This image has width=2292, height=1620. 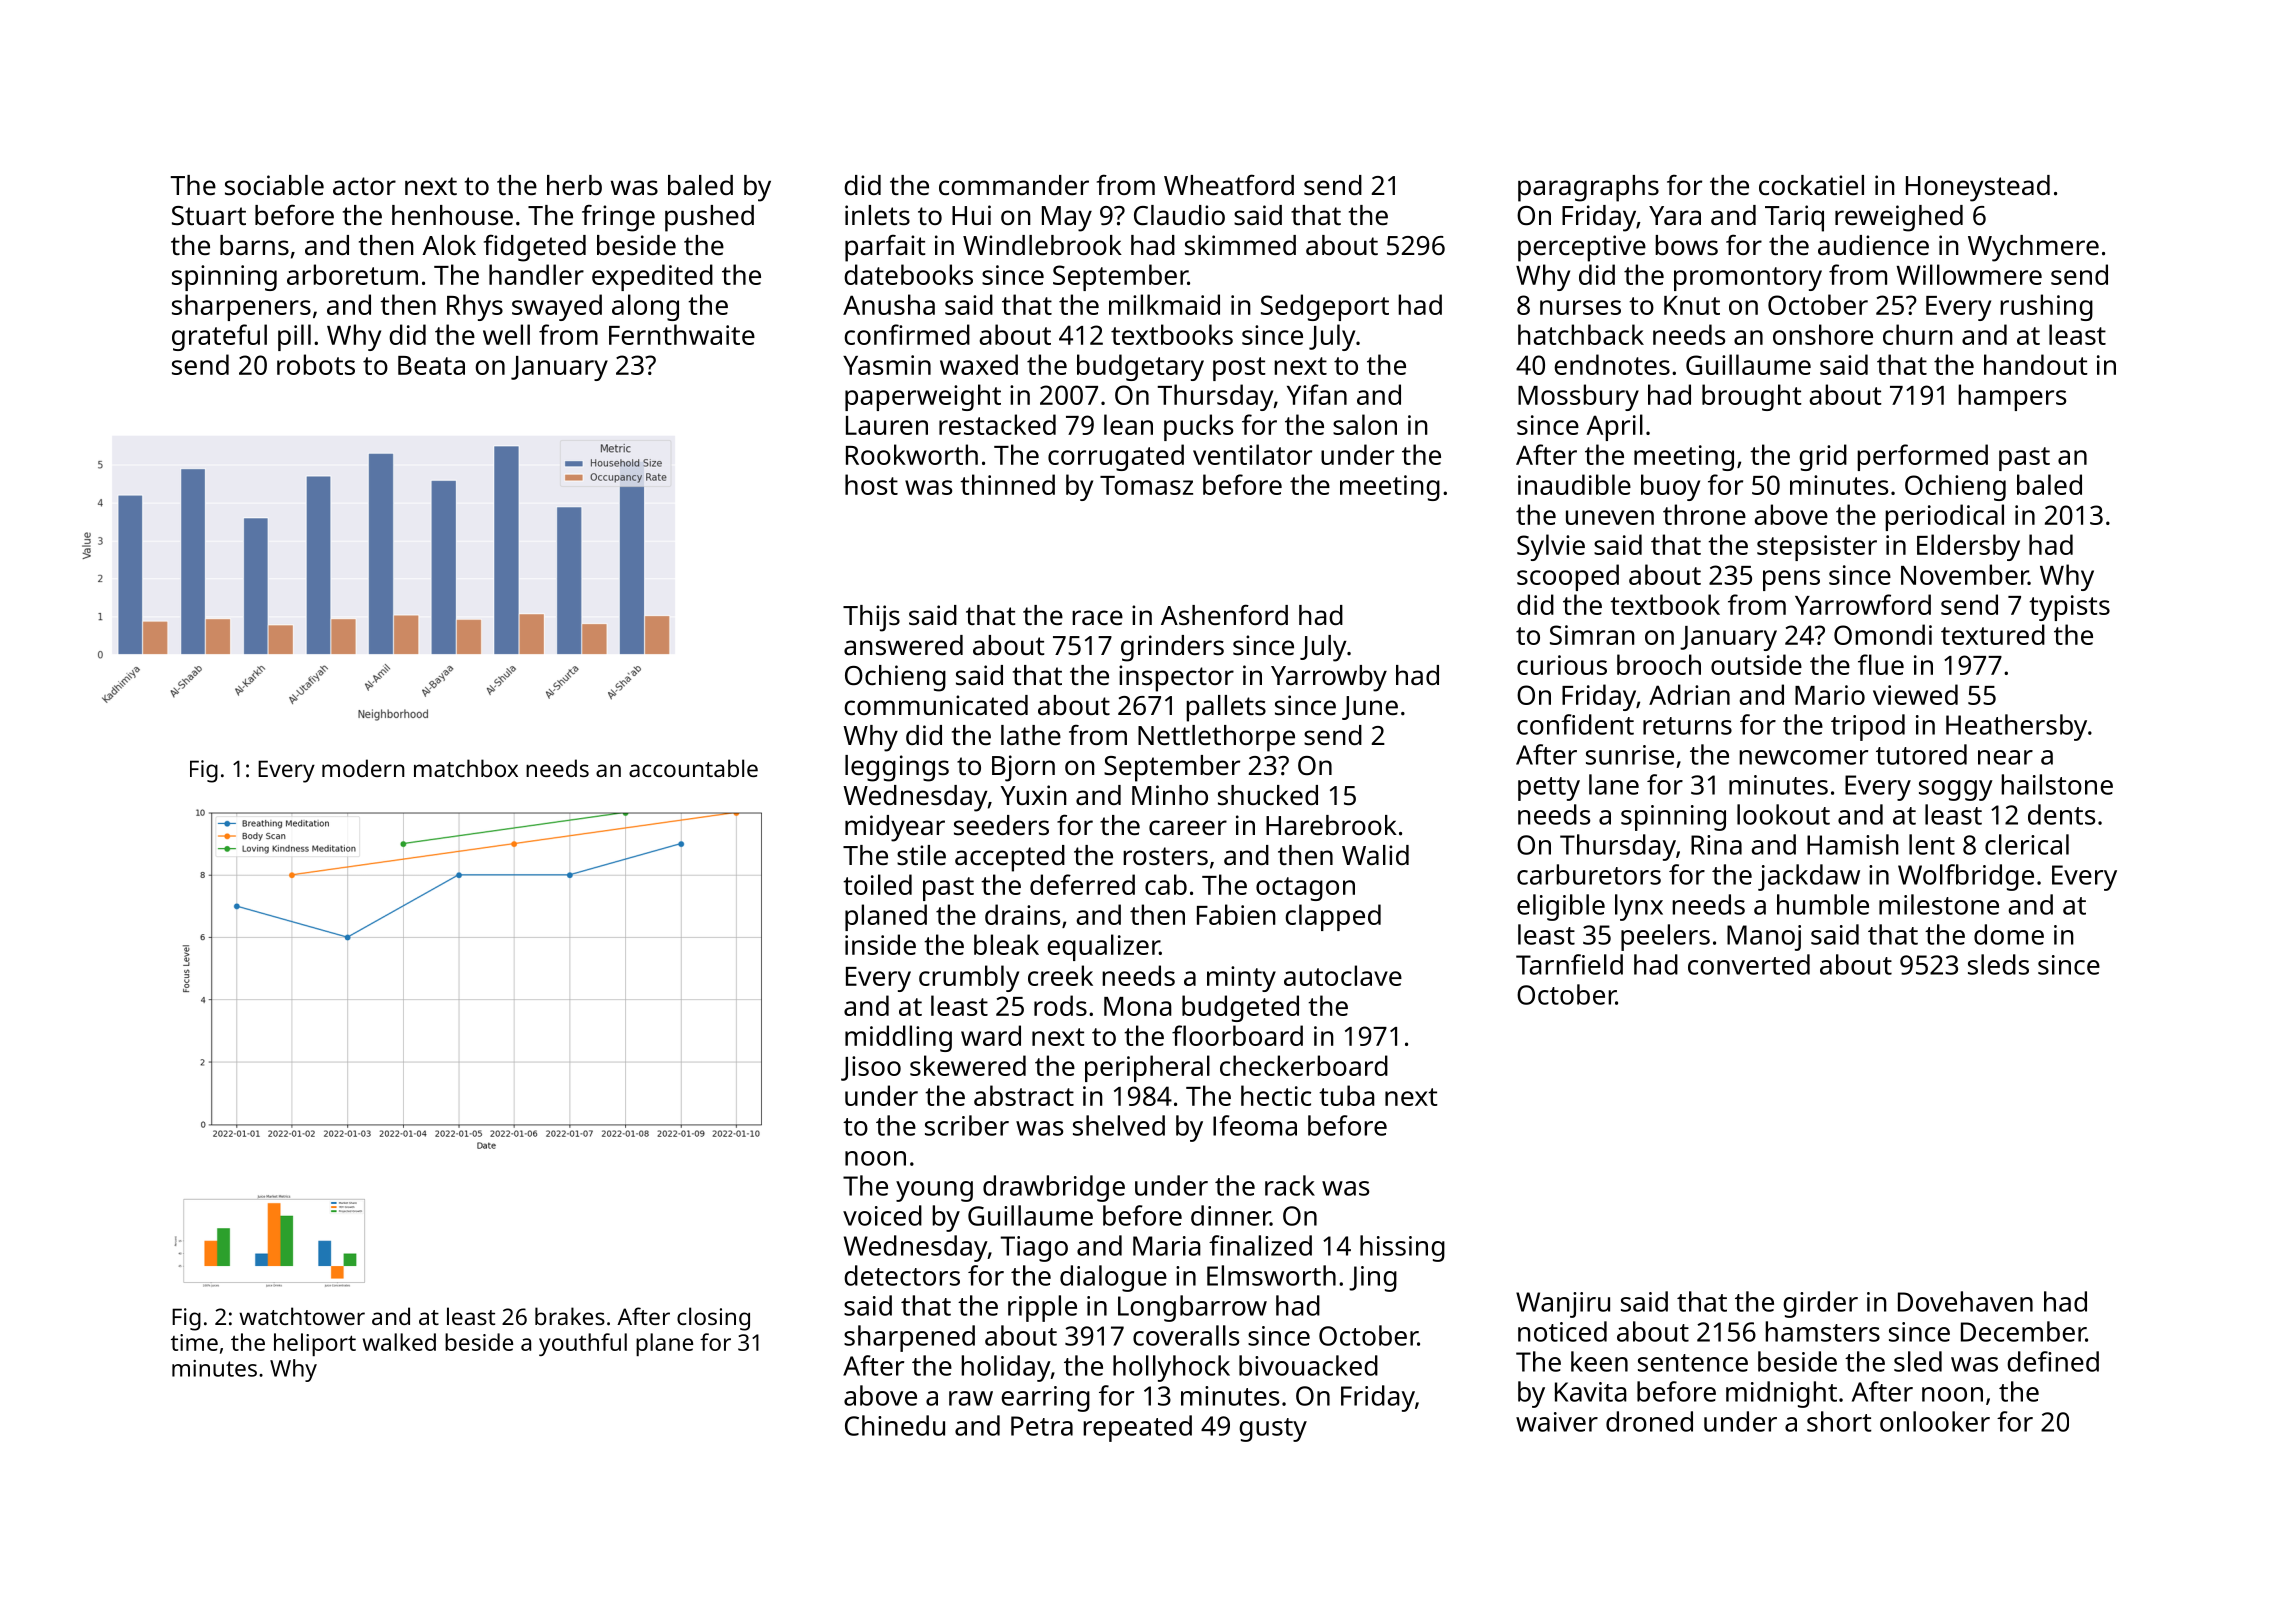 What do you see at coordinates (1229, 184) in the image?
I see `Wheatford` at bounding box center [1229, 184].
